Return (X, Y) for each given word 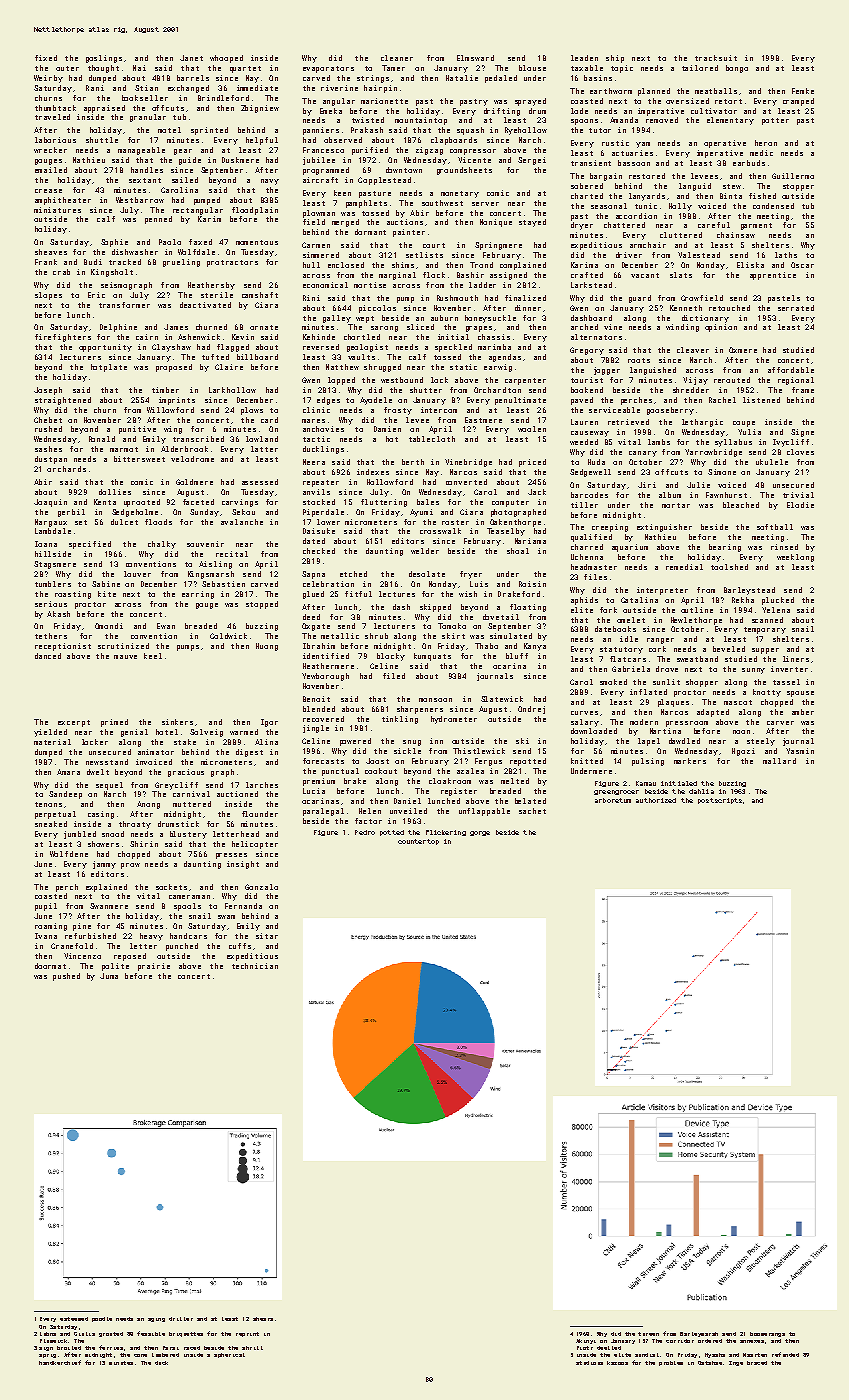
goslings (104, 59)
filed (394, 676)
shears (263, 1319)
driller (181, 1319)
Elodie (800, 505)
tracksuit (716, 58)
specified (90, 545)
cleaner (397, 58)
